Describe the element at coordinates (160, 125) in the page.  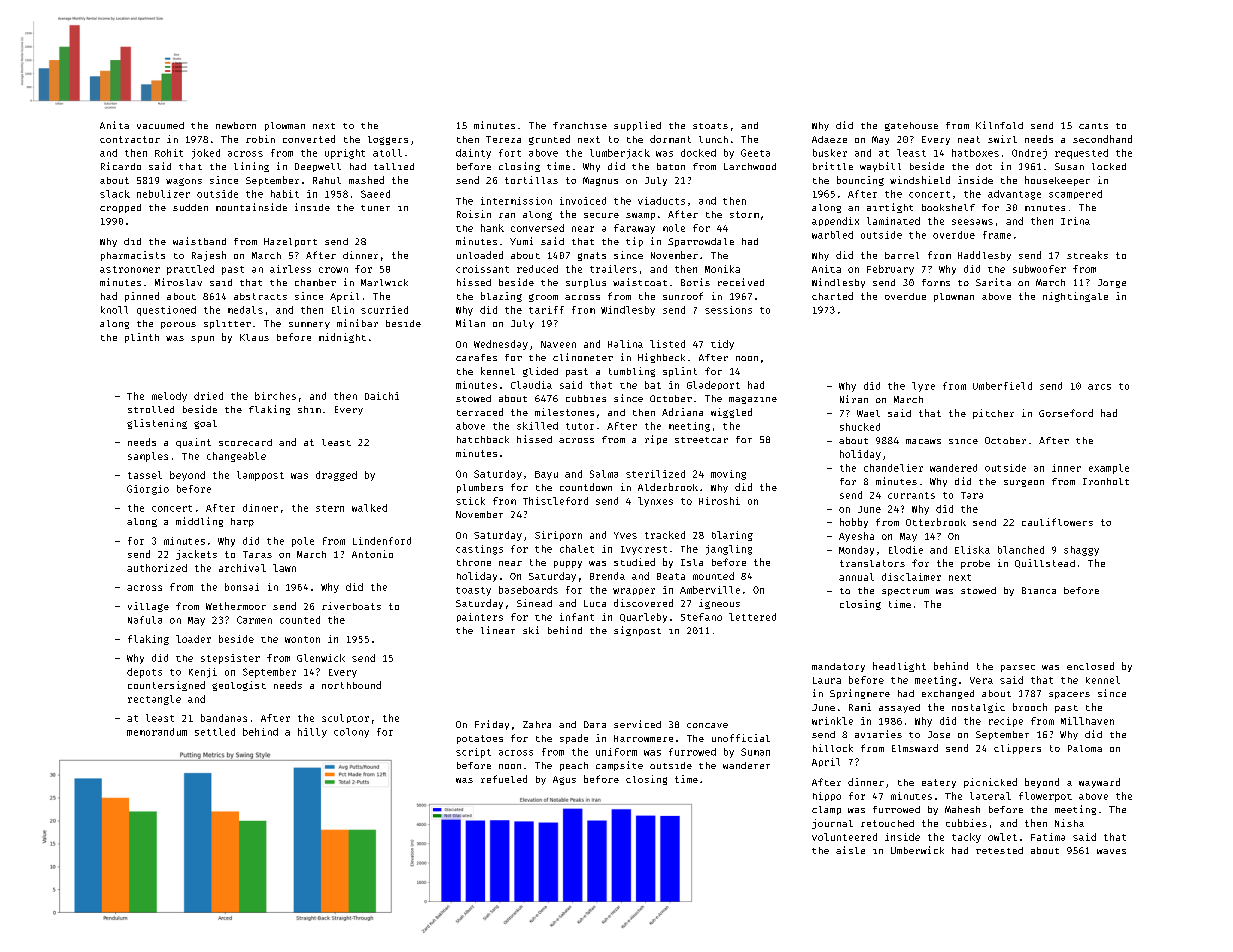
I see `vacuumed` at that location.
